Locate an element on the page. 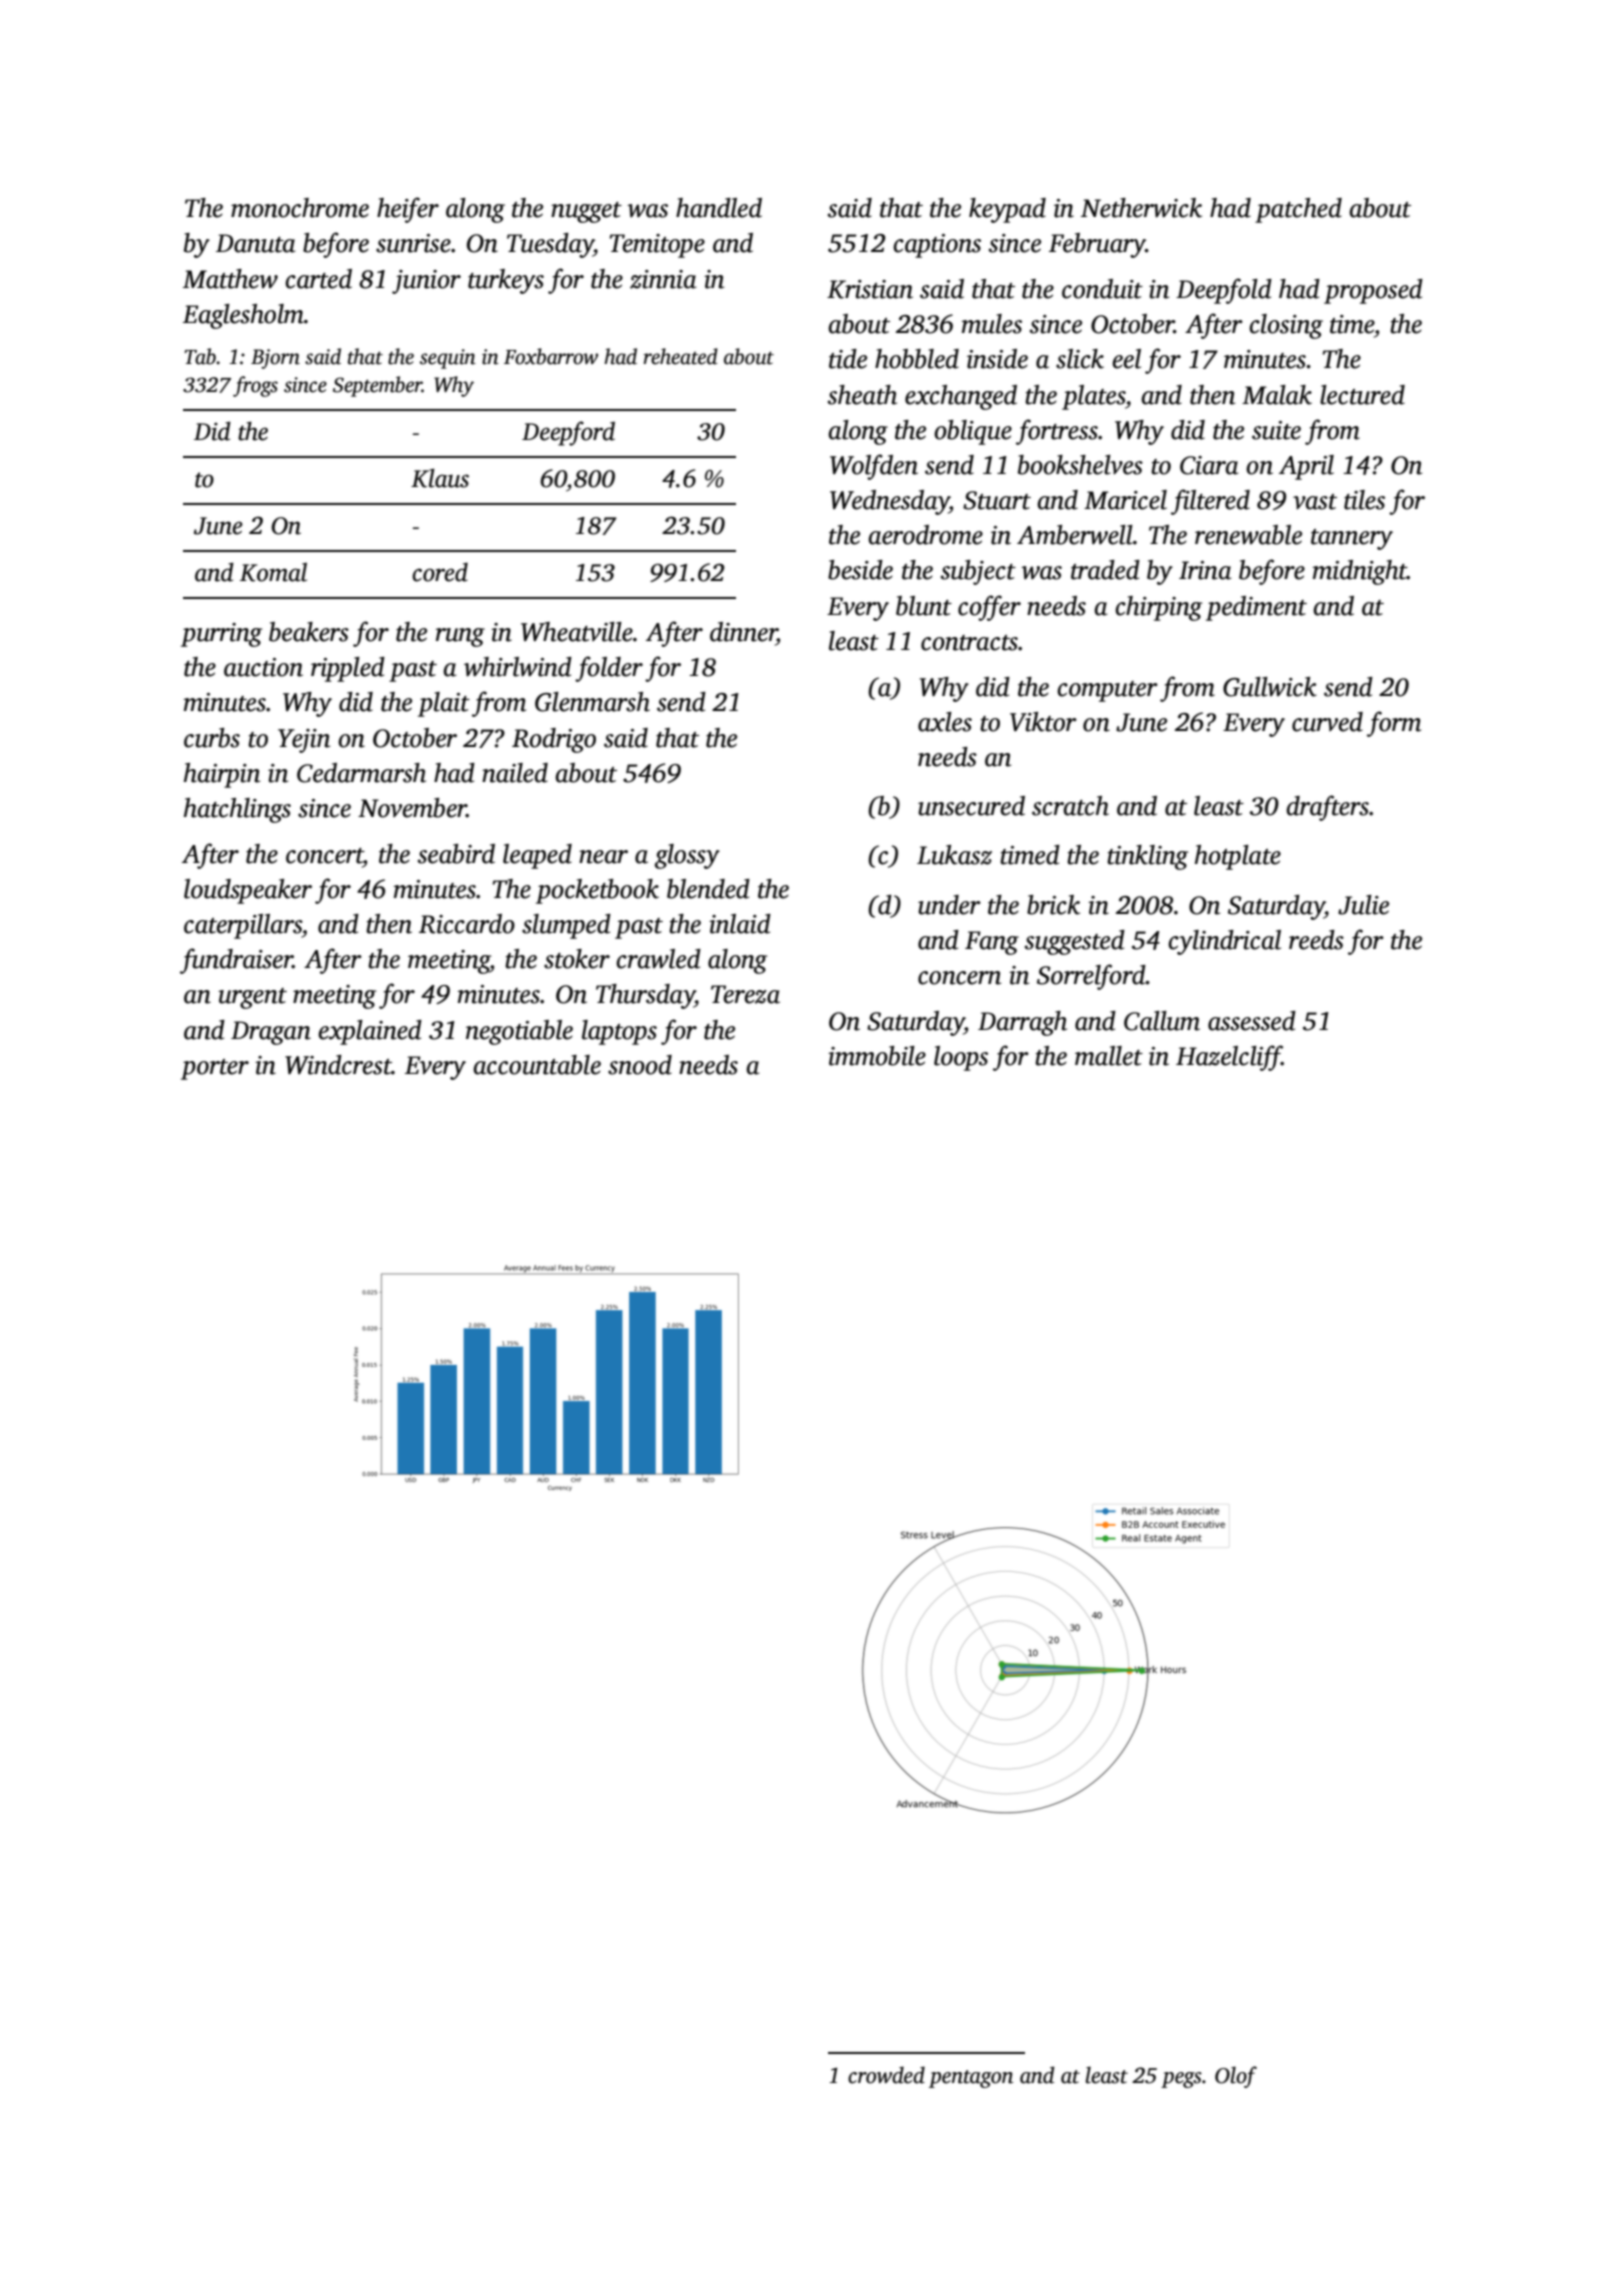 The width and height of the image is (1620, 2292). patched is located at coordinates (1298, 210).
